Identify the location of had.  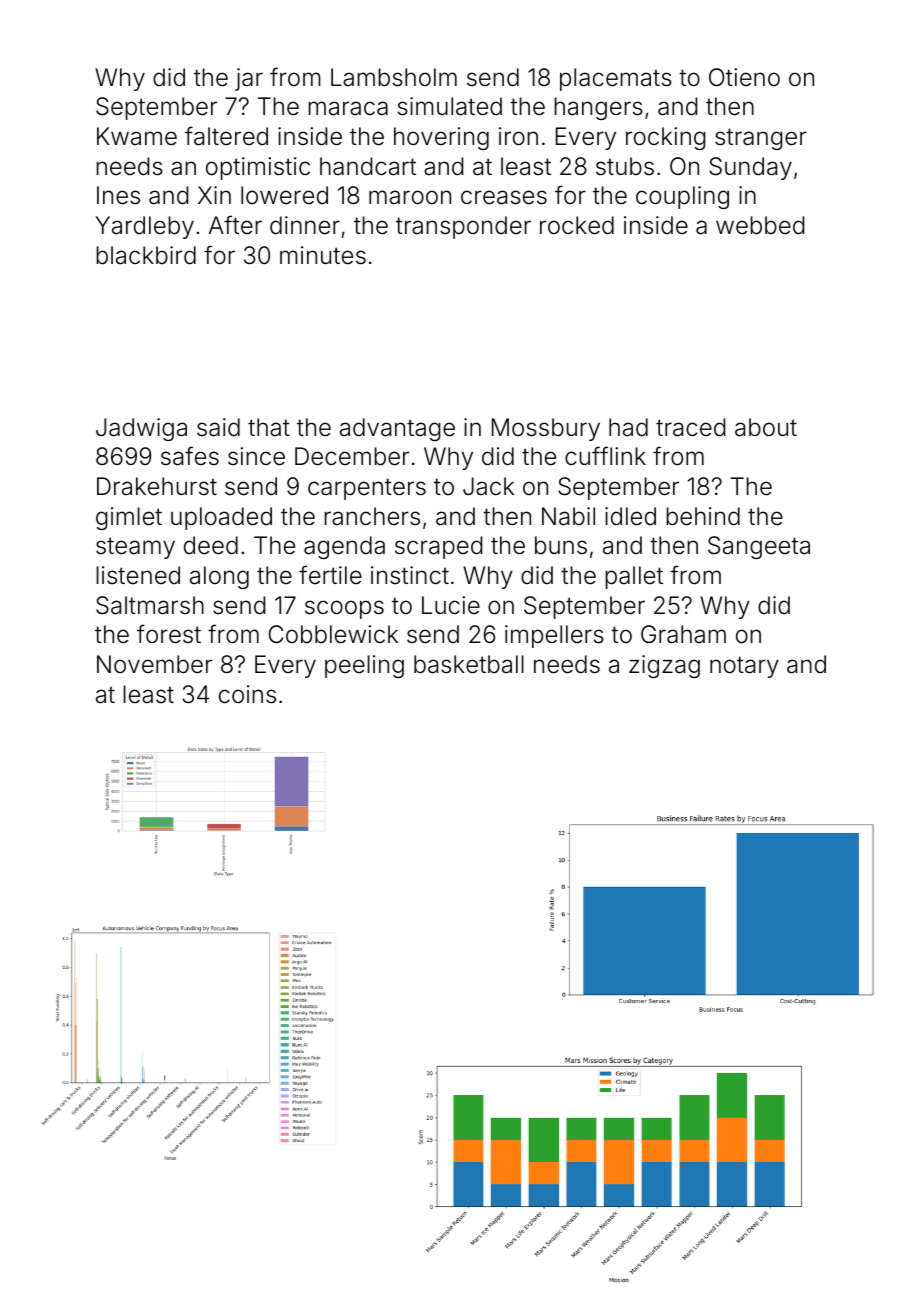
(628, 427).
